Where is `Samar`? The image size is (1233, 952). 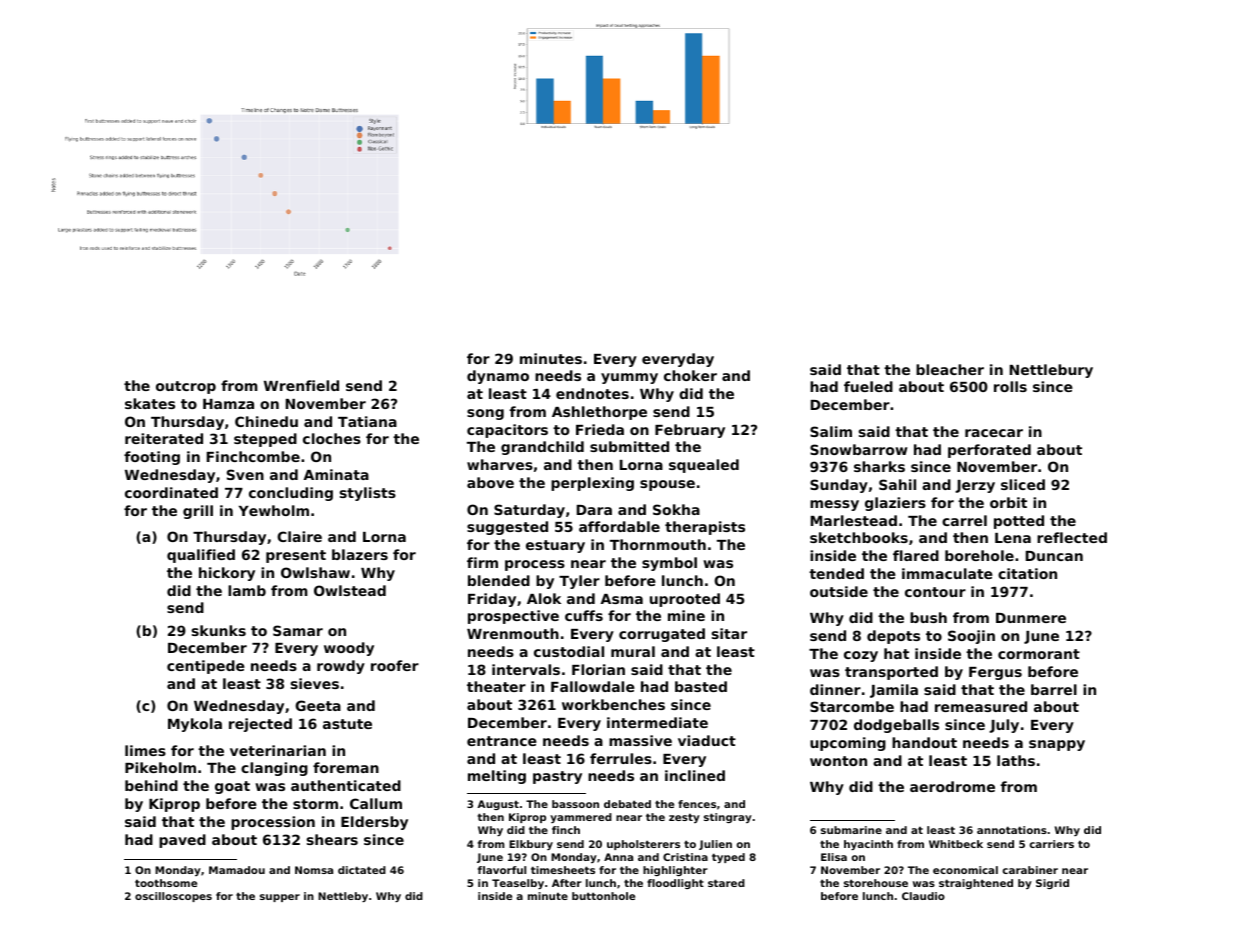
Samar is located at coordinates (298, 630).
